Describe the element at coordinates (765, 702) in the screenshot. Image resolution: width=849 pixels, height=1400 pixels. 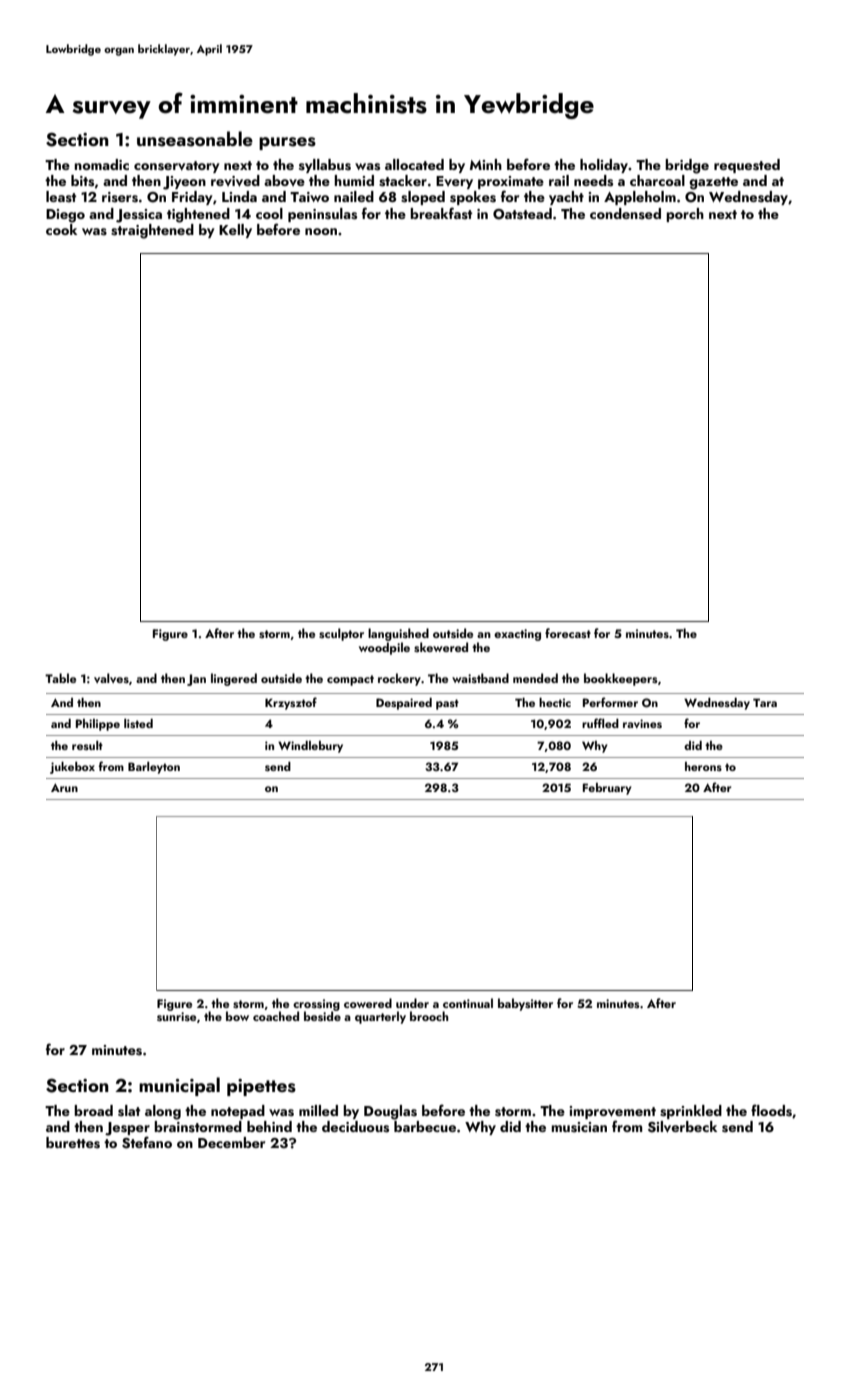
I see `Tara` at that location.
